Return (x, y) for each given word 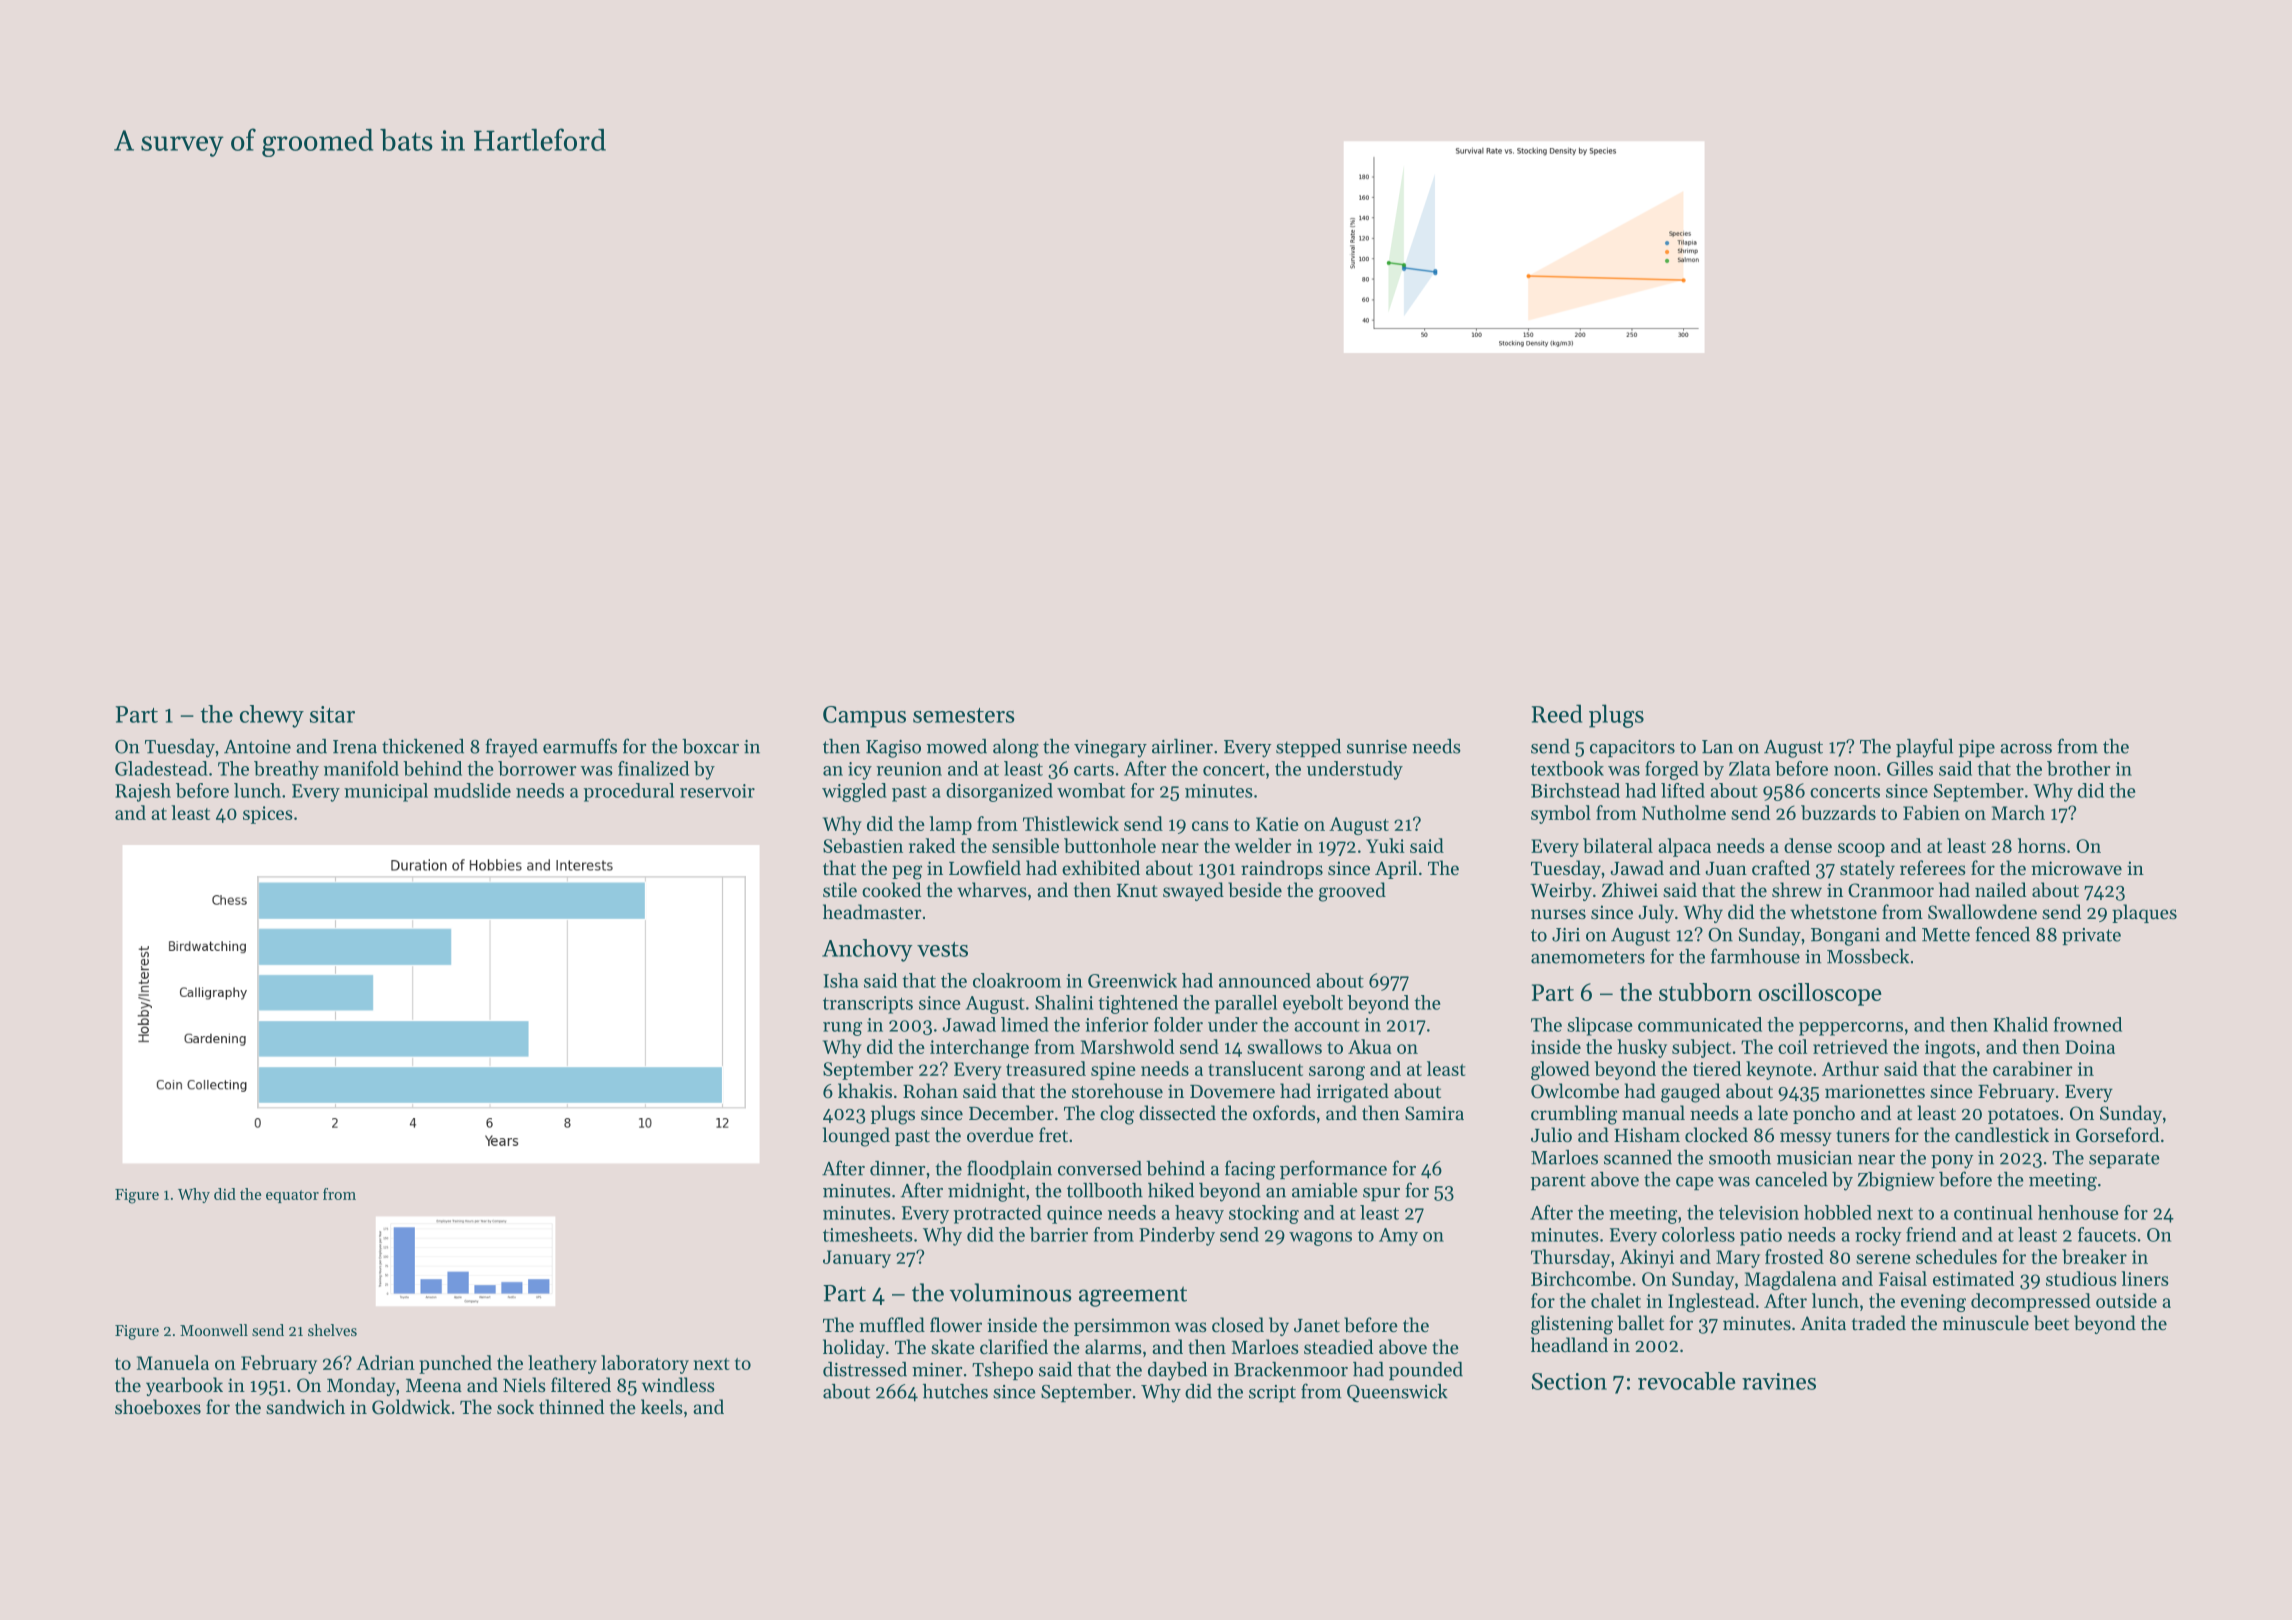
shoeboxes (158, 1407)
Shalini (1064, 1002)
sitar (332, 714)
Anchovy (867, 950)
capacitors (1632, 748)
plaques (2144, 913)
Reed (1557, 713)
